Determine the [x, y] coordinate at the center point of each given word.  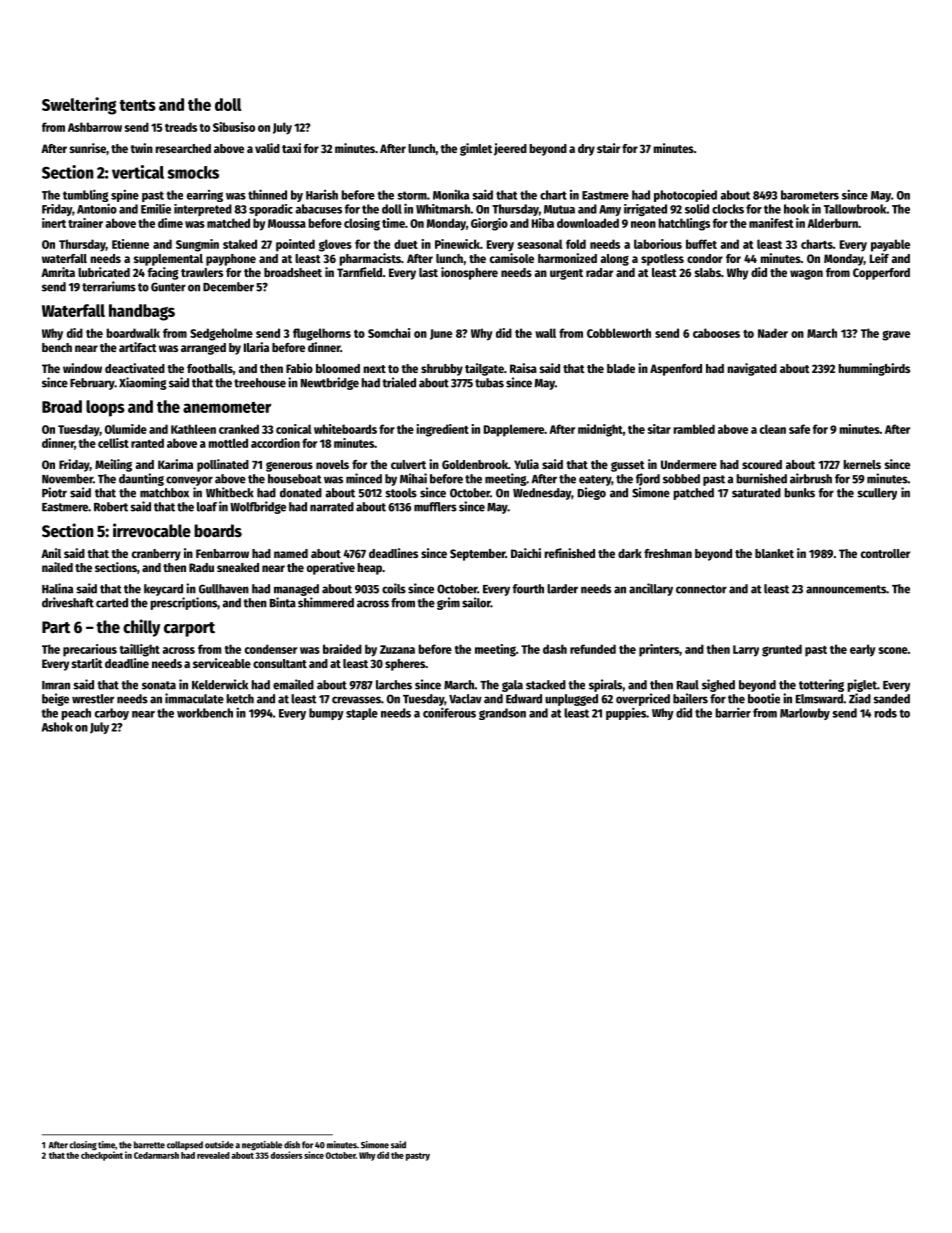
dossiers [286, 1155]
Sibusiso [234, 127]
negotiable [262, 1146]
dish [292, 1145]
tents [137, 105]
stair [608, 148]
